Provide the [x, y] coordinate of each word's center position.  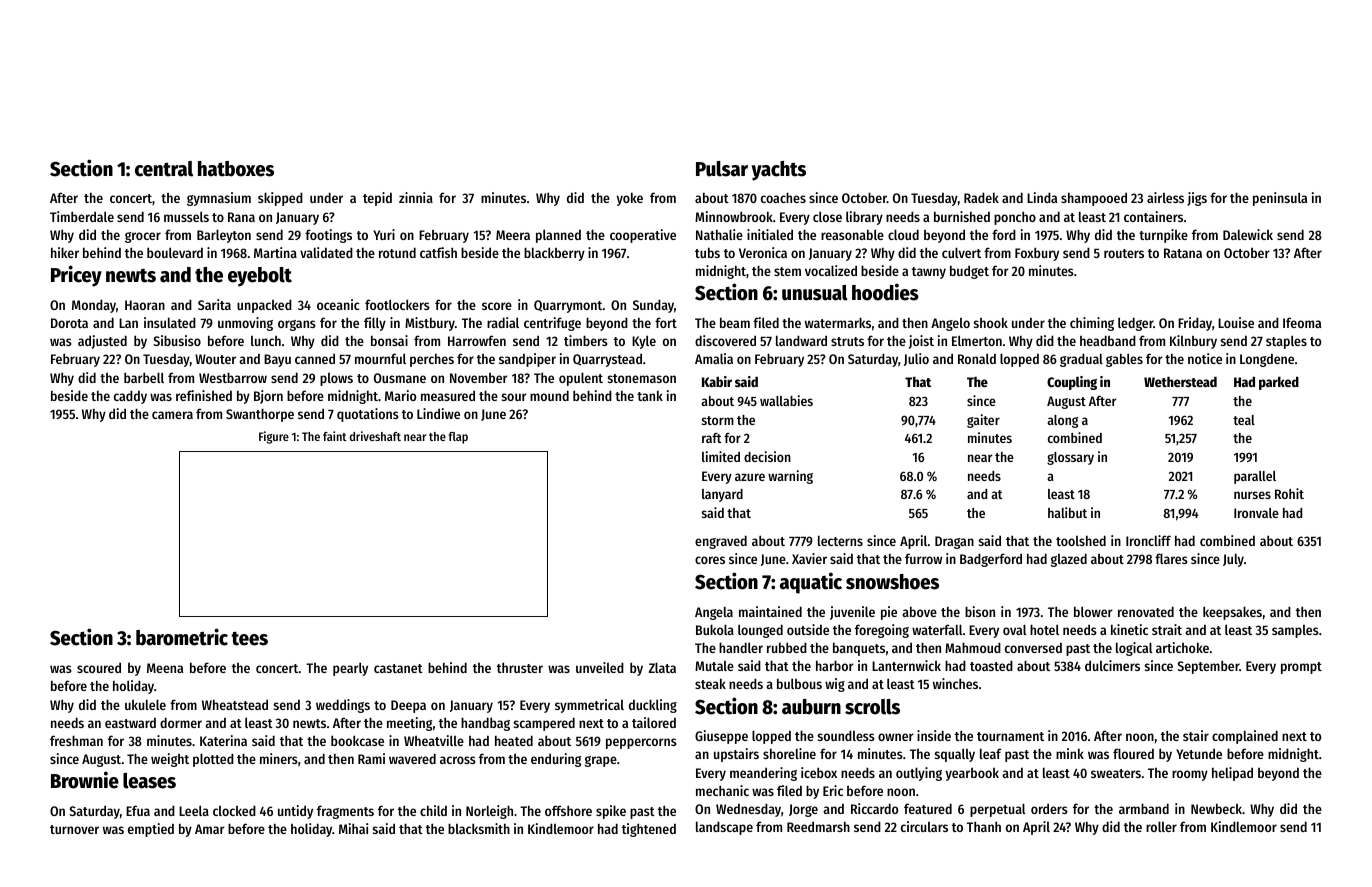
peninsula [1280, 199]
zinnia [416, 197]
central [164, 169]
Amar [210, 829]
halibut [1067, 512]
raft [712, 438]
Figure [274, 437]
